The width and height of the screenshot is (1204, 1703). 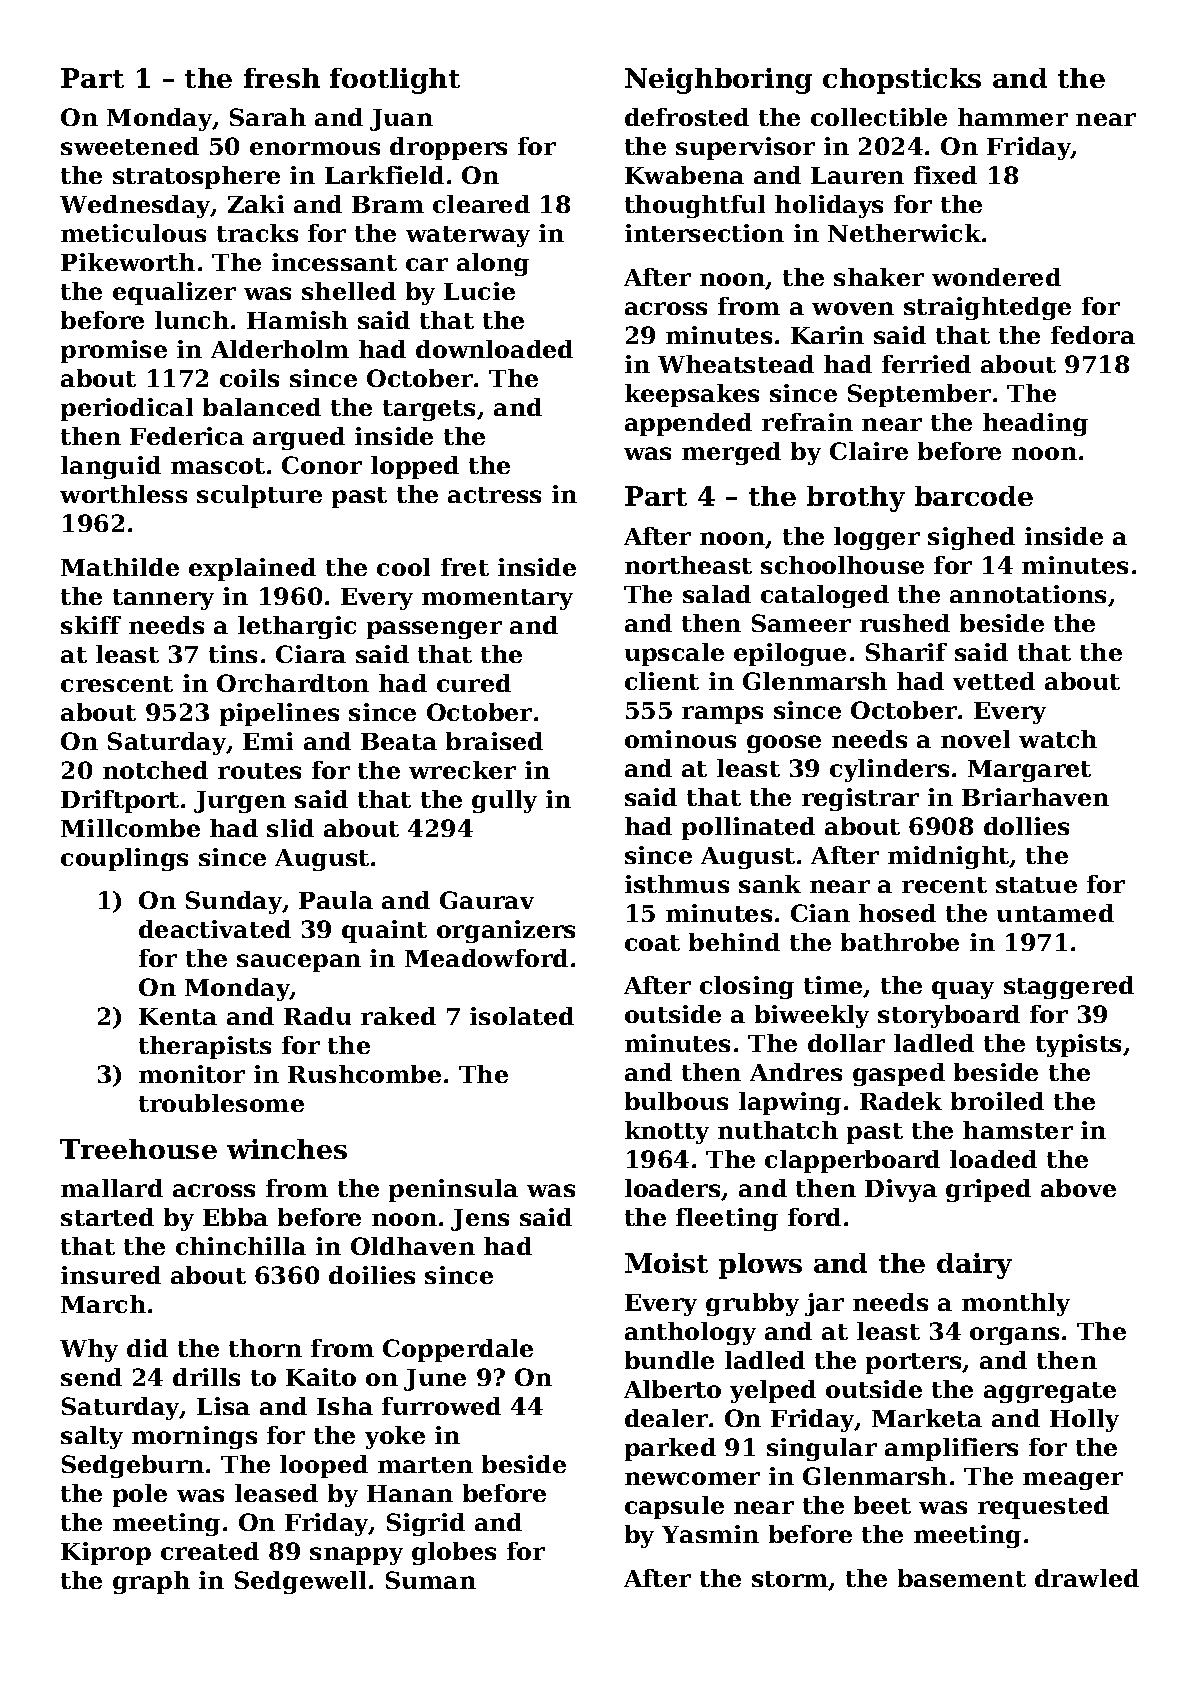 I want to click on griped, so click(x=988, y=1190).
